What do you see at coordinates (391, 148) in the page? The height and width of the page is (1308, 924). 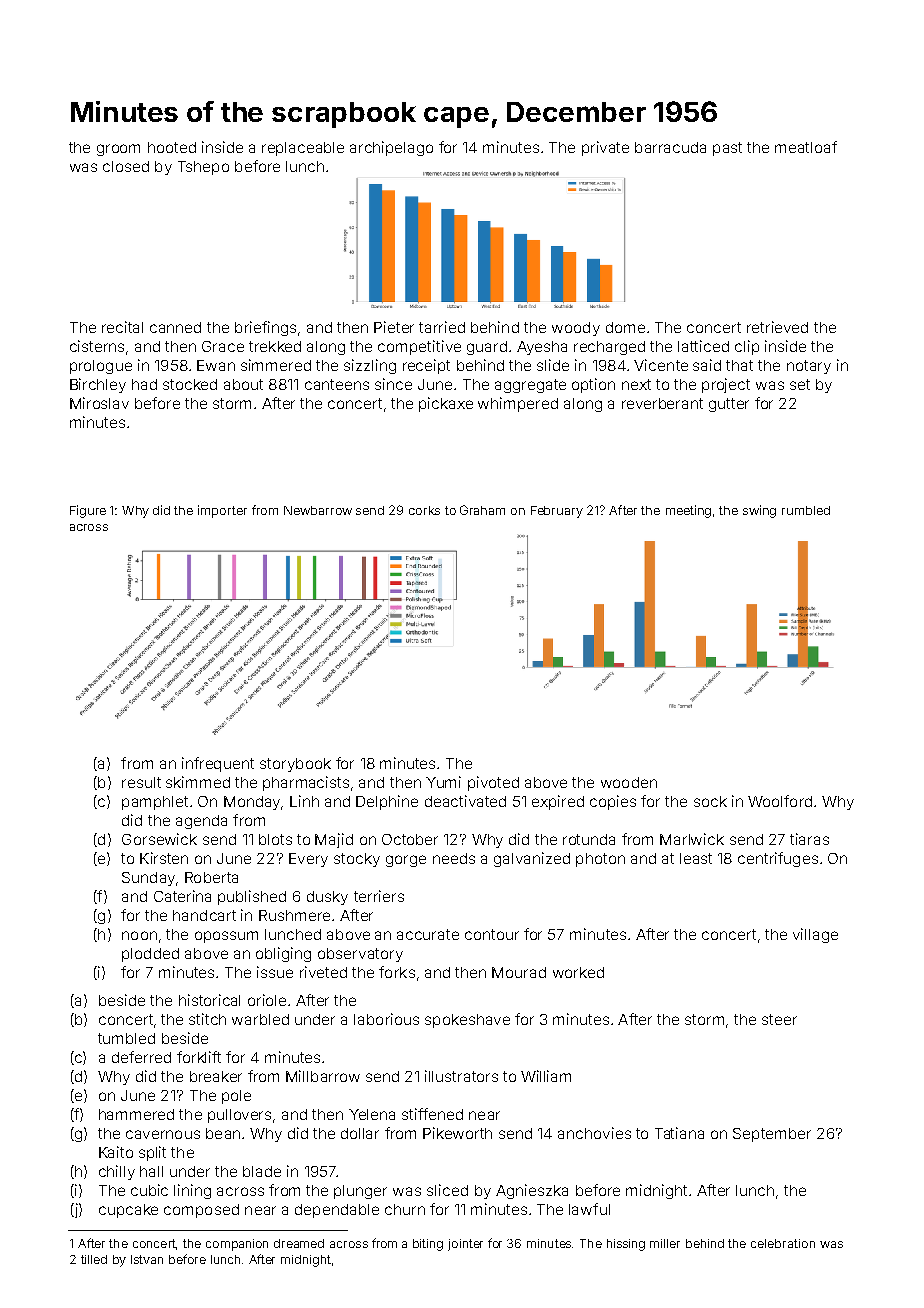 I see `archipelago` at bounding box center [391, 148].
